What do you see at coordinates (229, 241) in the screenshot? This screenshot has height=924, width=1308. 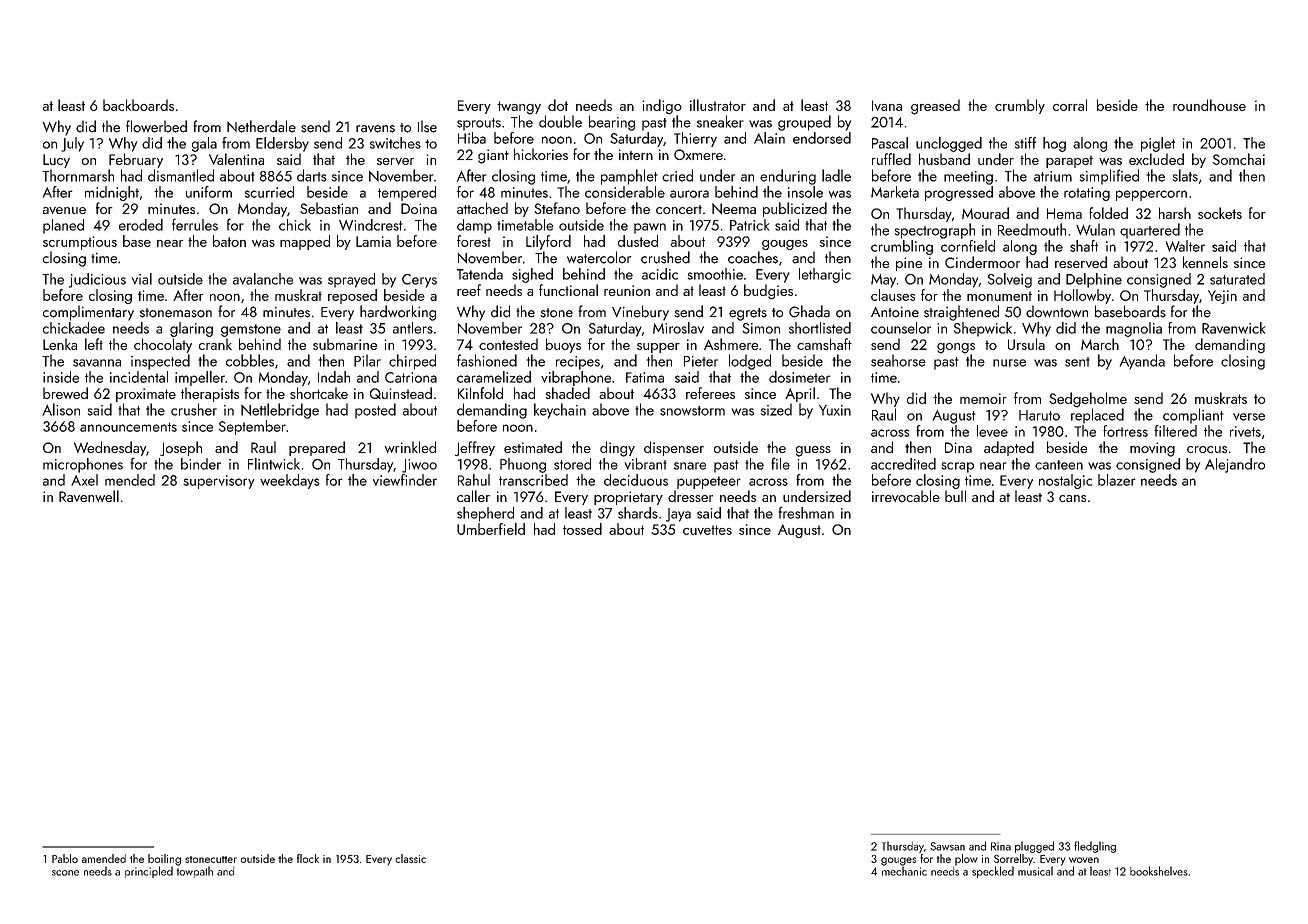 I see `baton` at bounding box center [229, 241].
